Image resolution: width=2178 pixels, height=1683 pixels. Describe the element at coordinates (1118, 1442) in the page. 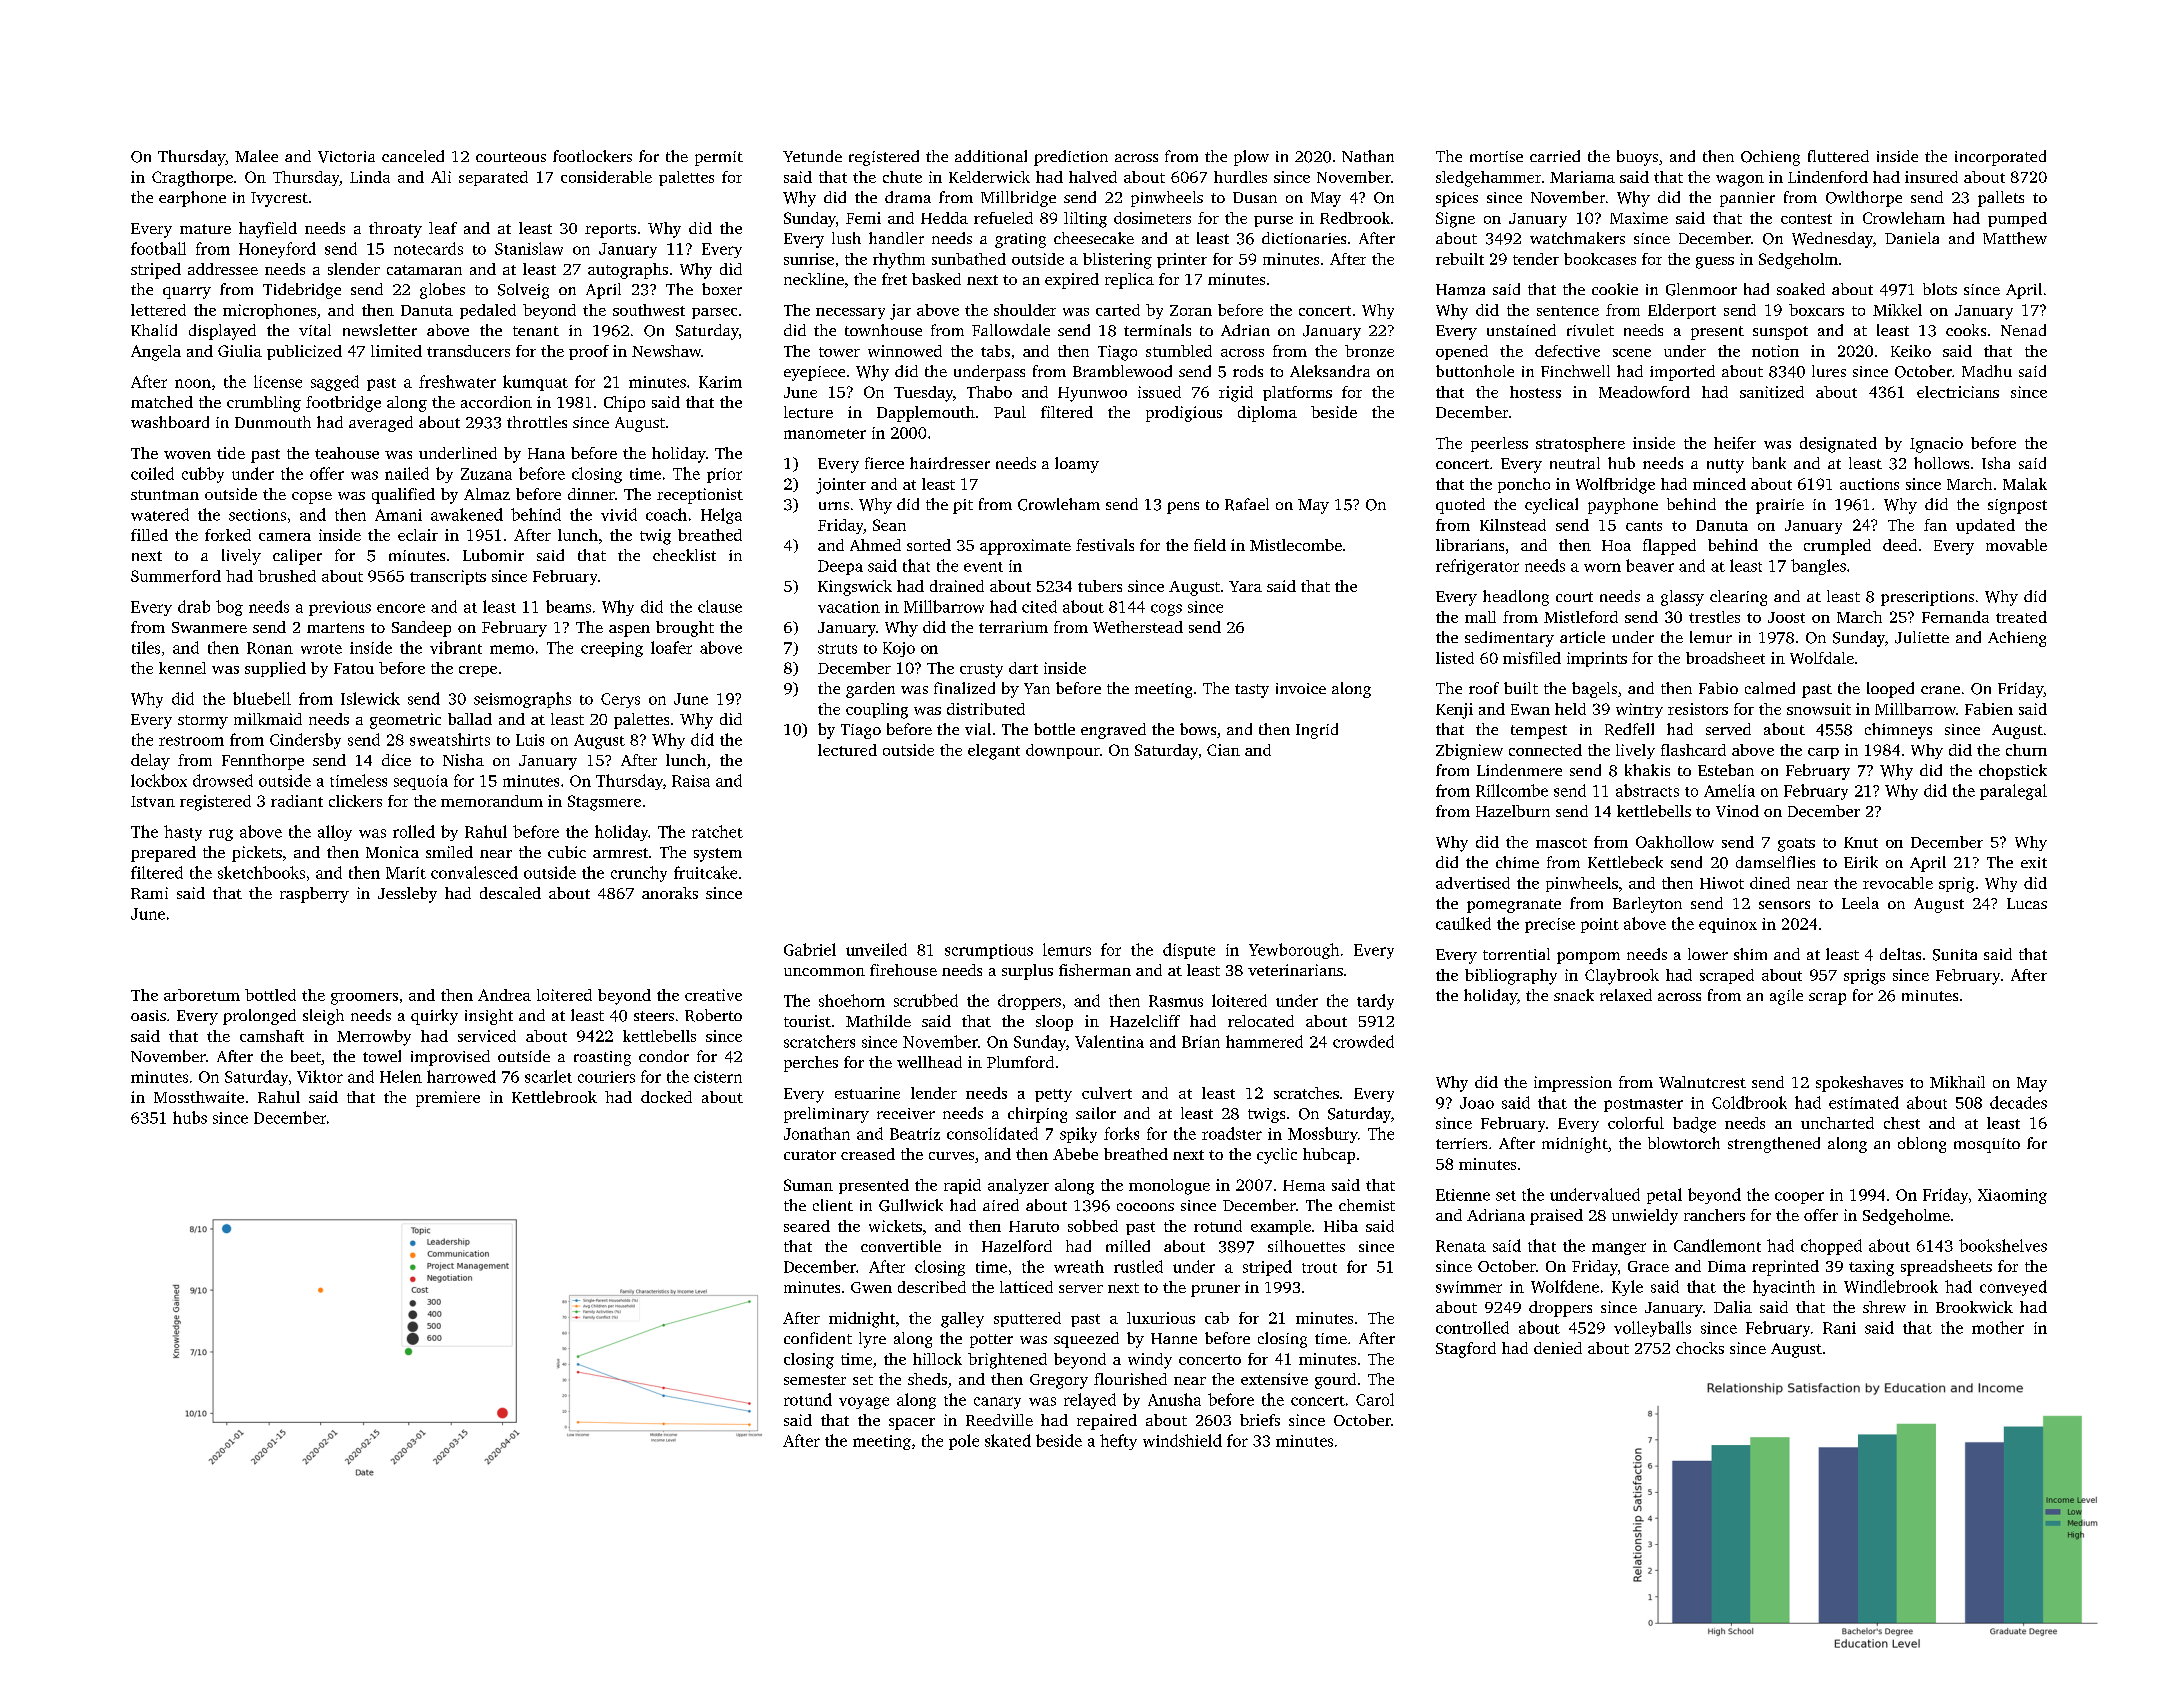

I see `hefty` at that location.
